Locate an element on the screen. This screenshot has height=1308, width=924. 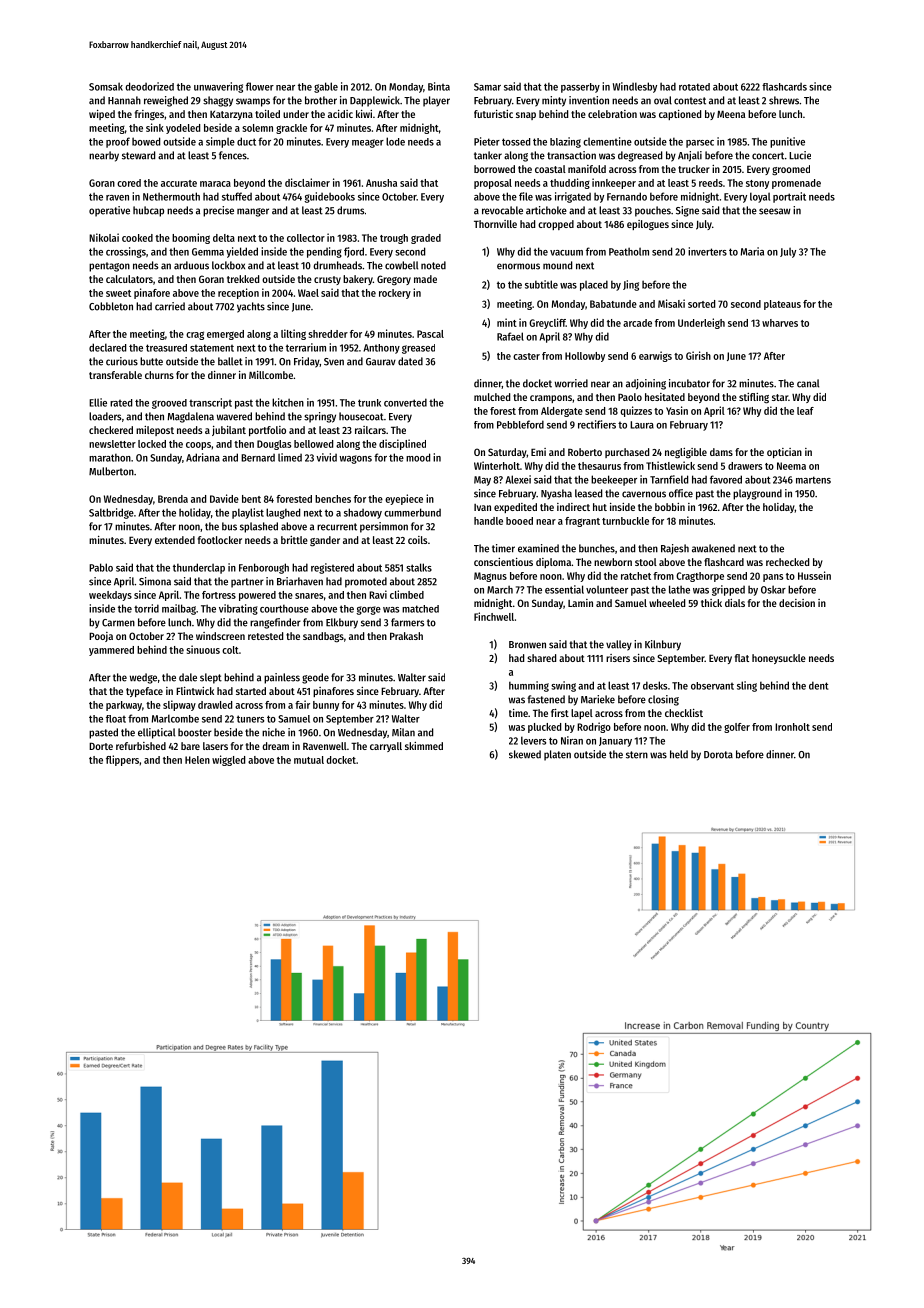
fences is located at coordinates (233, 155).
